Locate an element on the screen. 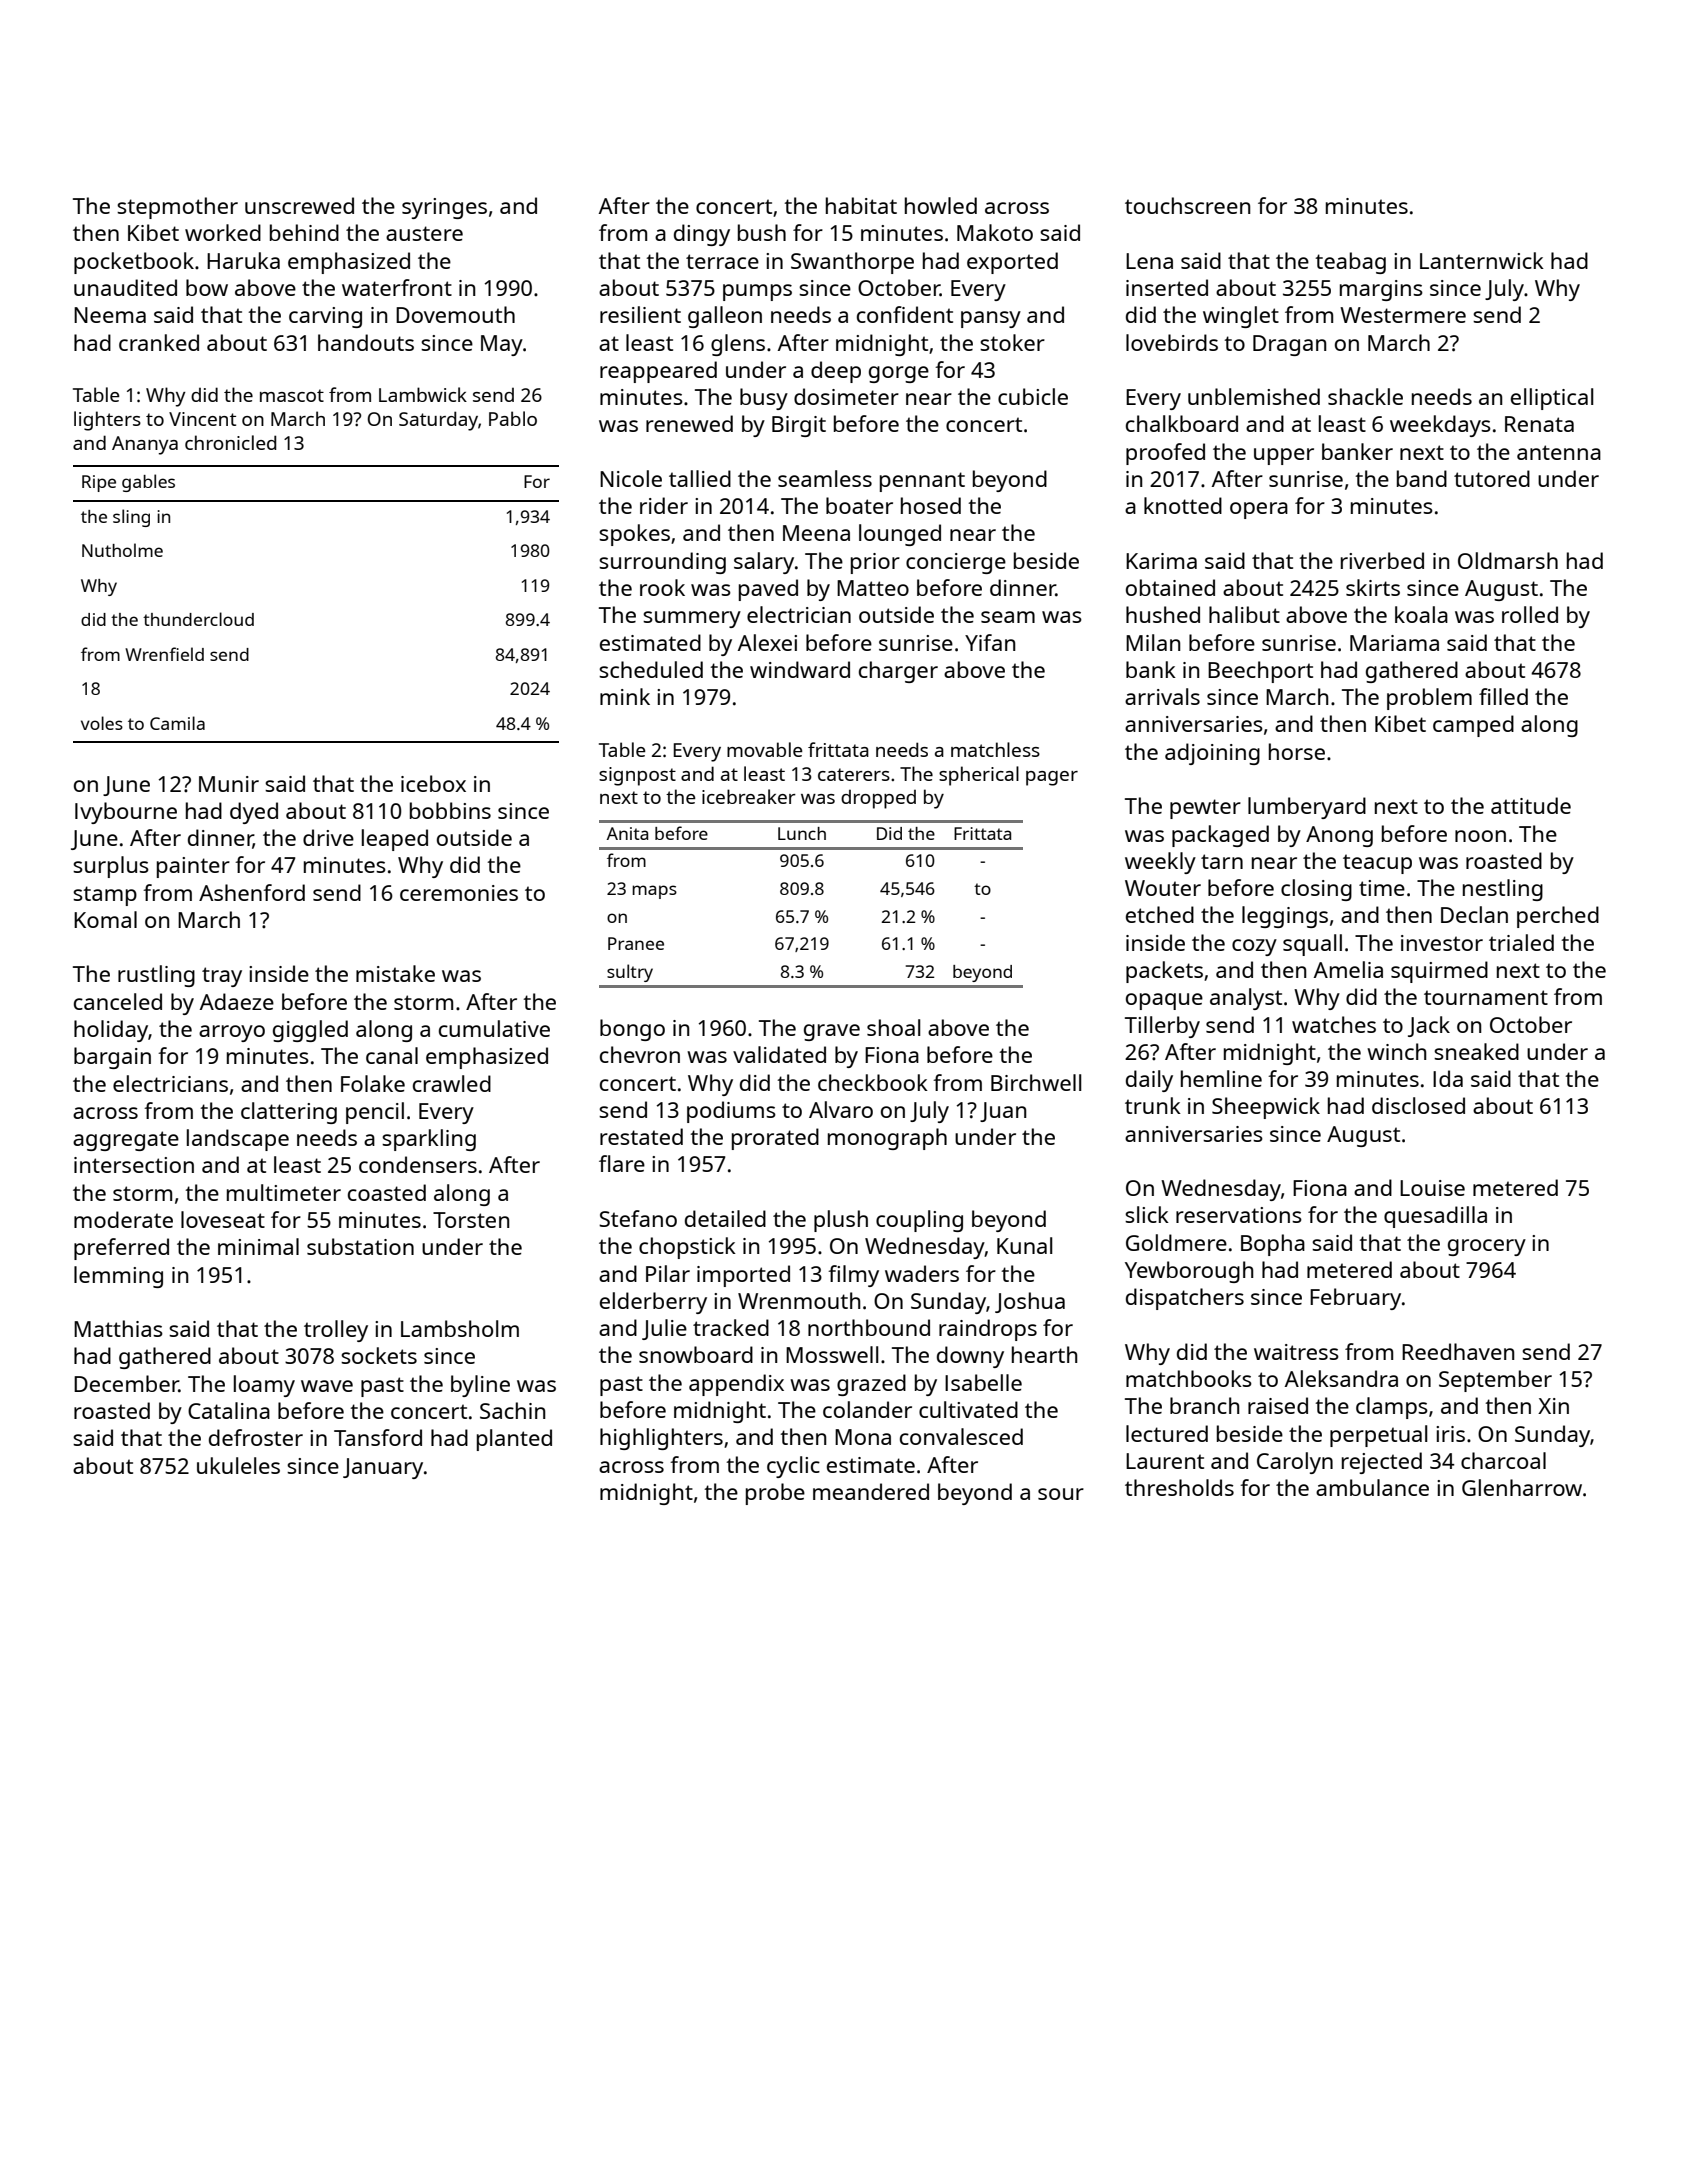 The image size is (1683, 2178). intersection is located at coordinates (134, 1165).
